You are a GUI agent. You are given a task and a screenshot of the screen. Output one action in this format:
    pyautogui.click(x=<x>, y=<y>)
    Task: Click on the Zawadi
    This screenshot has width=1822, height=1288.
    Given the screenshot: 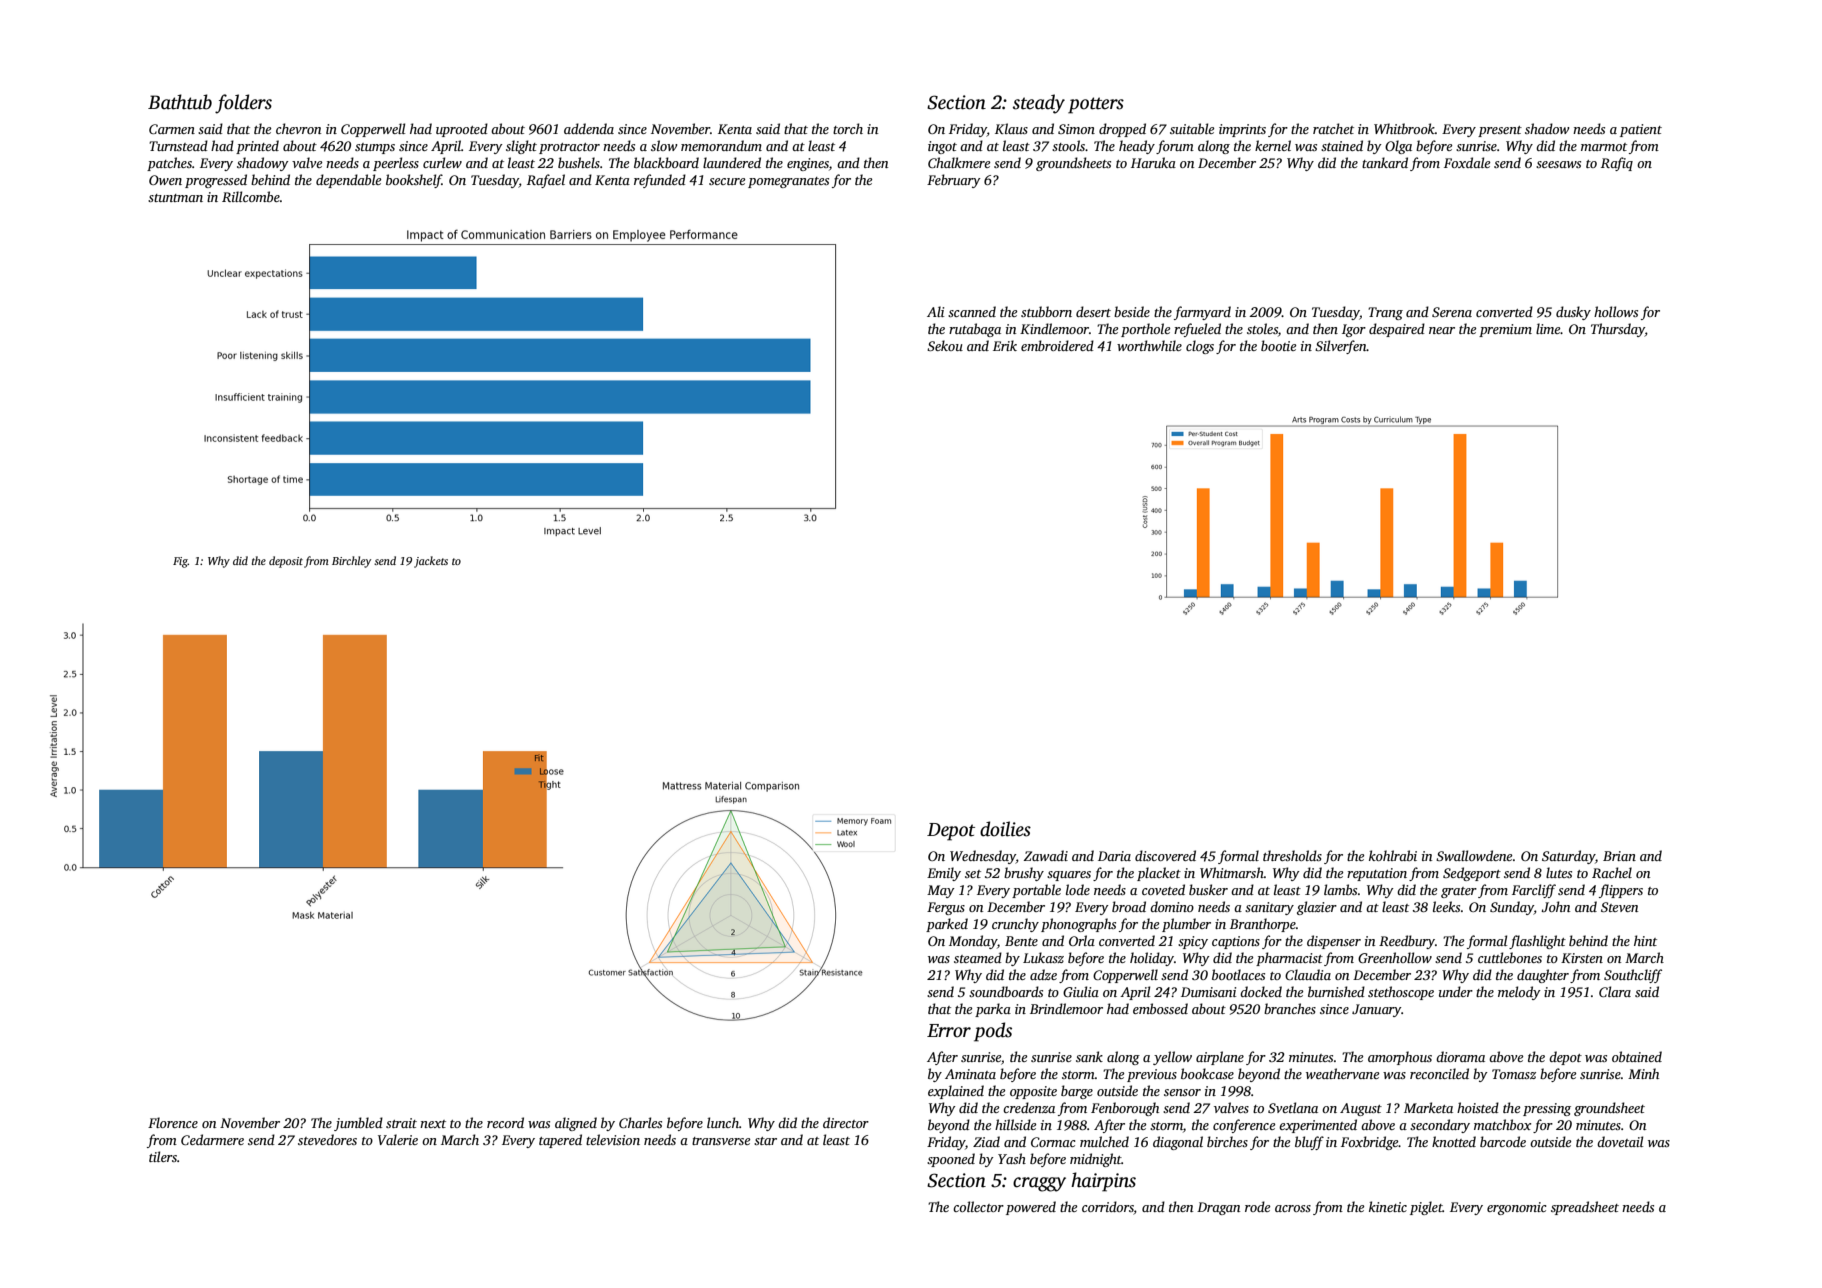 What is the action you would take?
    pyautogui.click(x=1046, y=855)
